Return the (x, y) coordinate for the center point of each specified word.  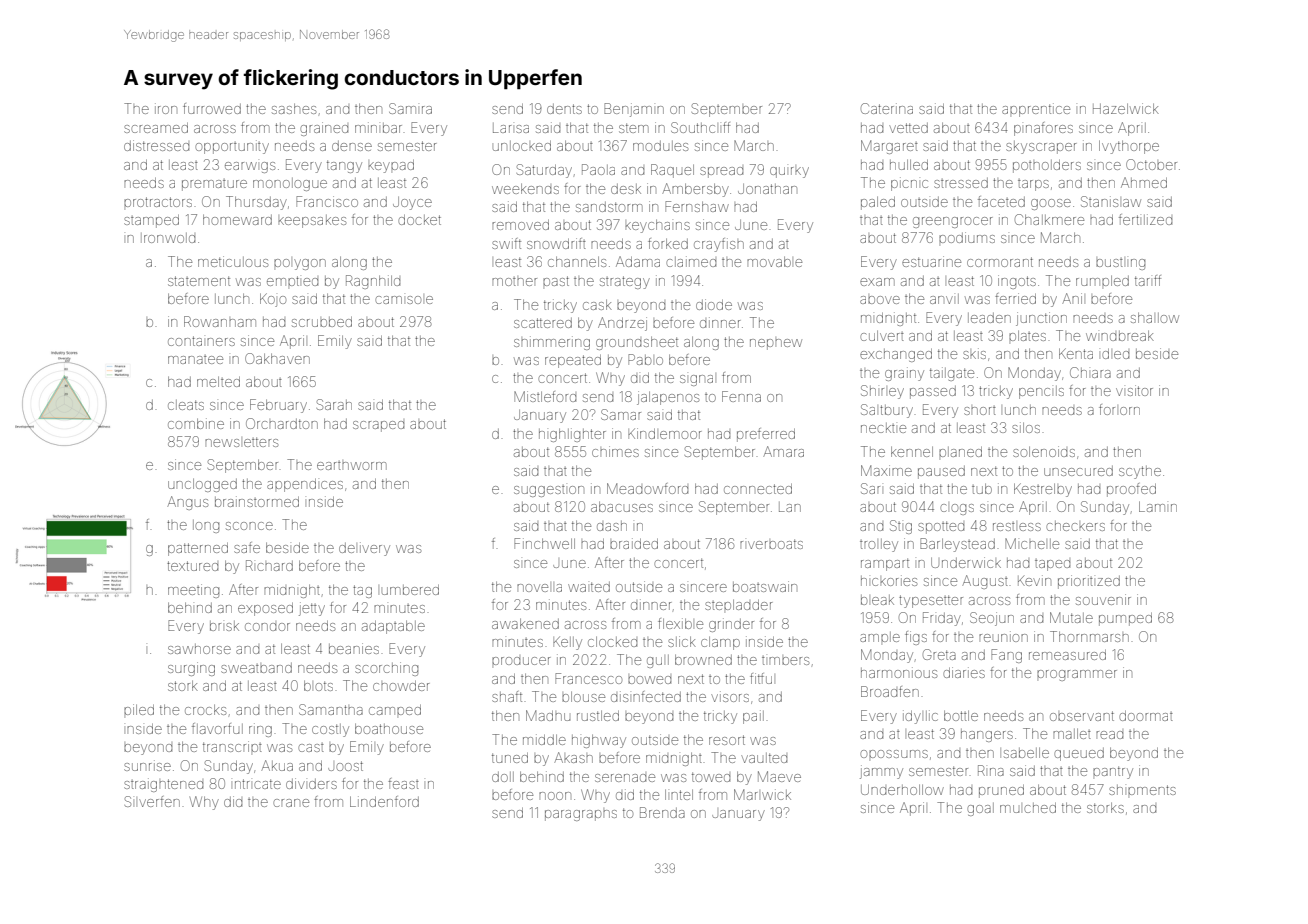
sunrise (147, 765)
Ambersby (695, 190)
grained (324, 129)
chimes (615, 451)
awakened (525, 624)
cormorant (1000, 262)
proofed (1131, 490)
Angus (187, 503)
